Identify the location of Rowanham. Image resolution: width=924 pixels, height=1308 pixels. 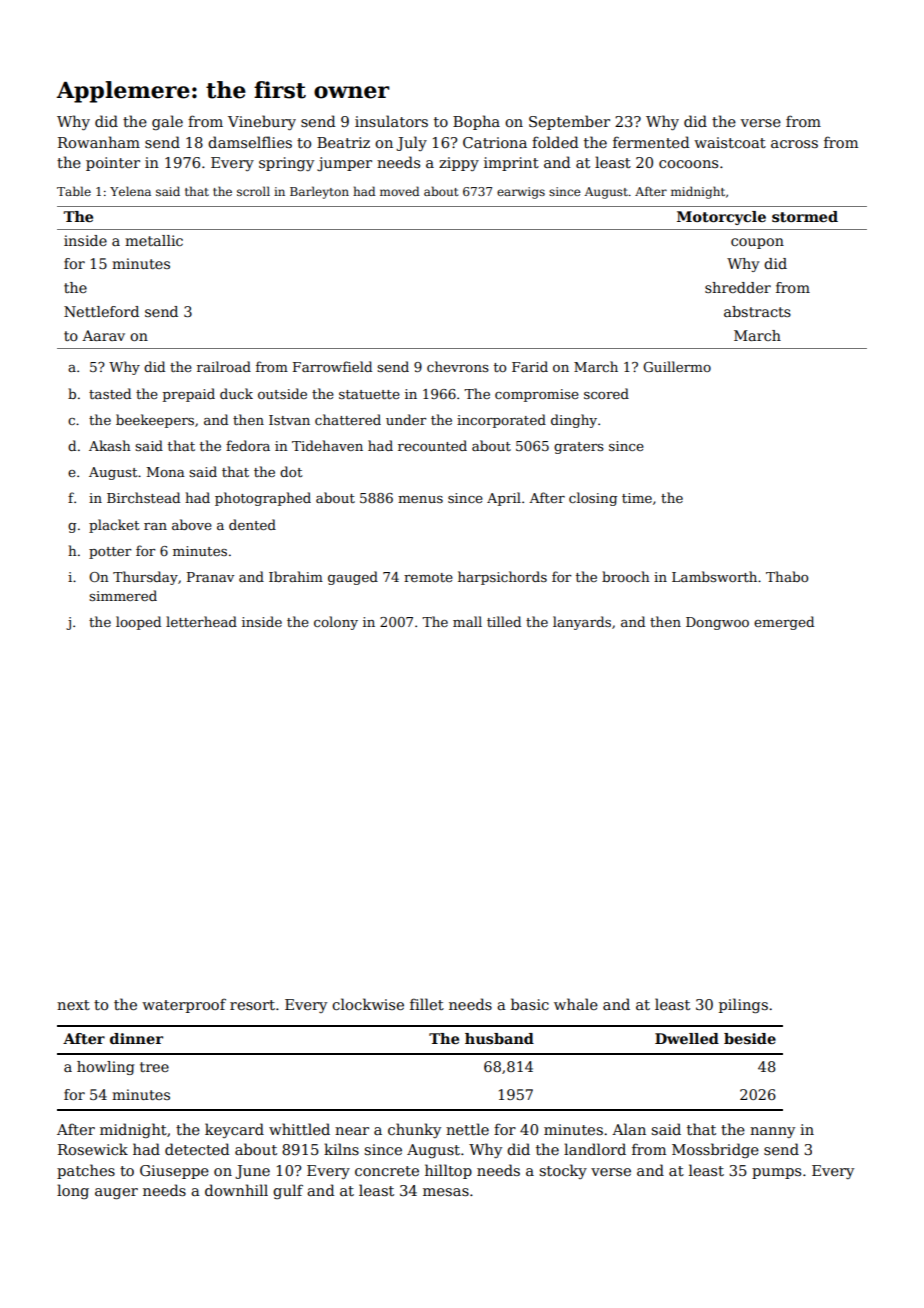
(99, 142).
